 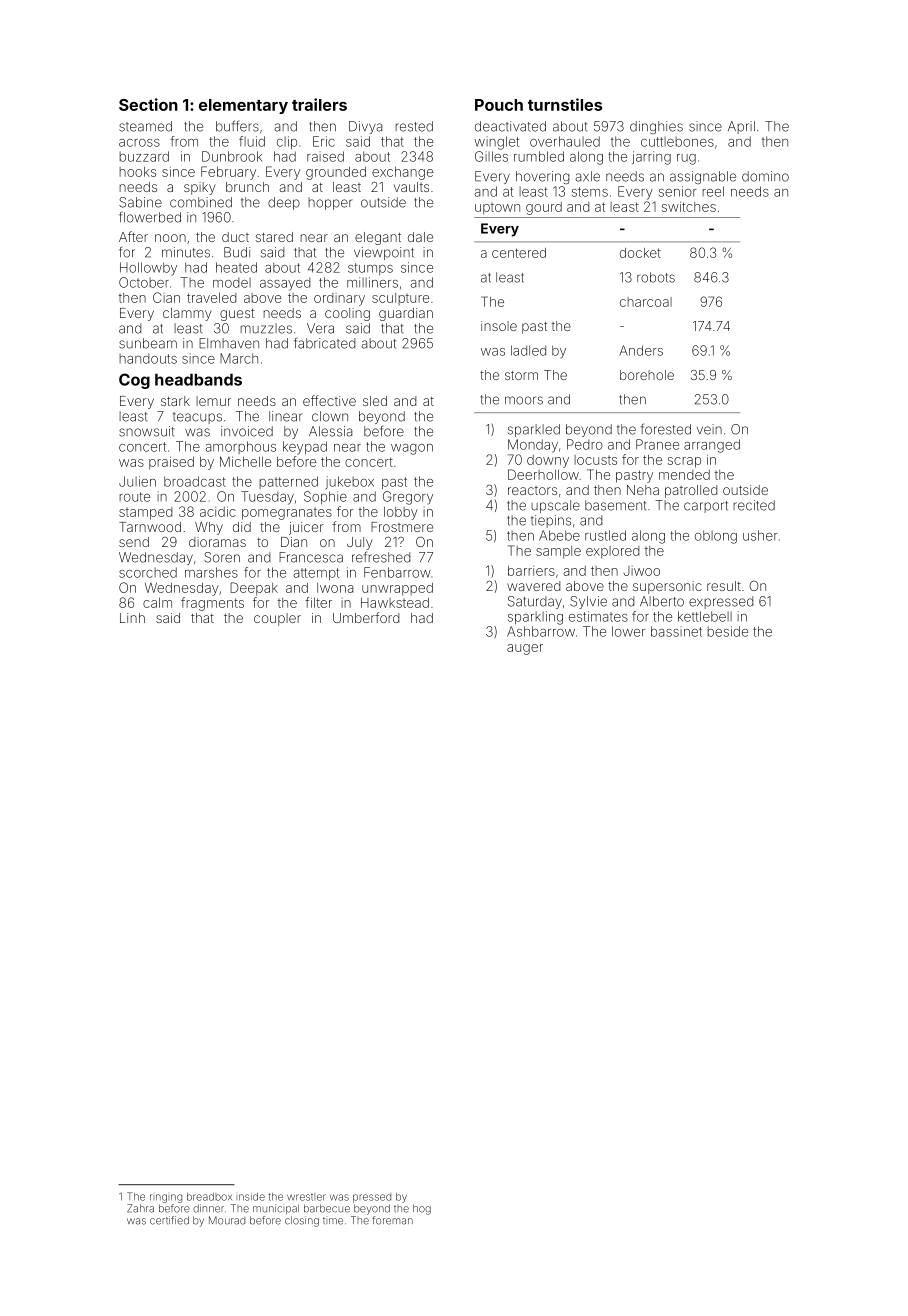 What do you see at coordinates (559, 535) in the page?
I see `Abebe` at bounding box center [559, 535].
